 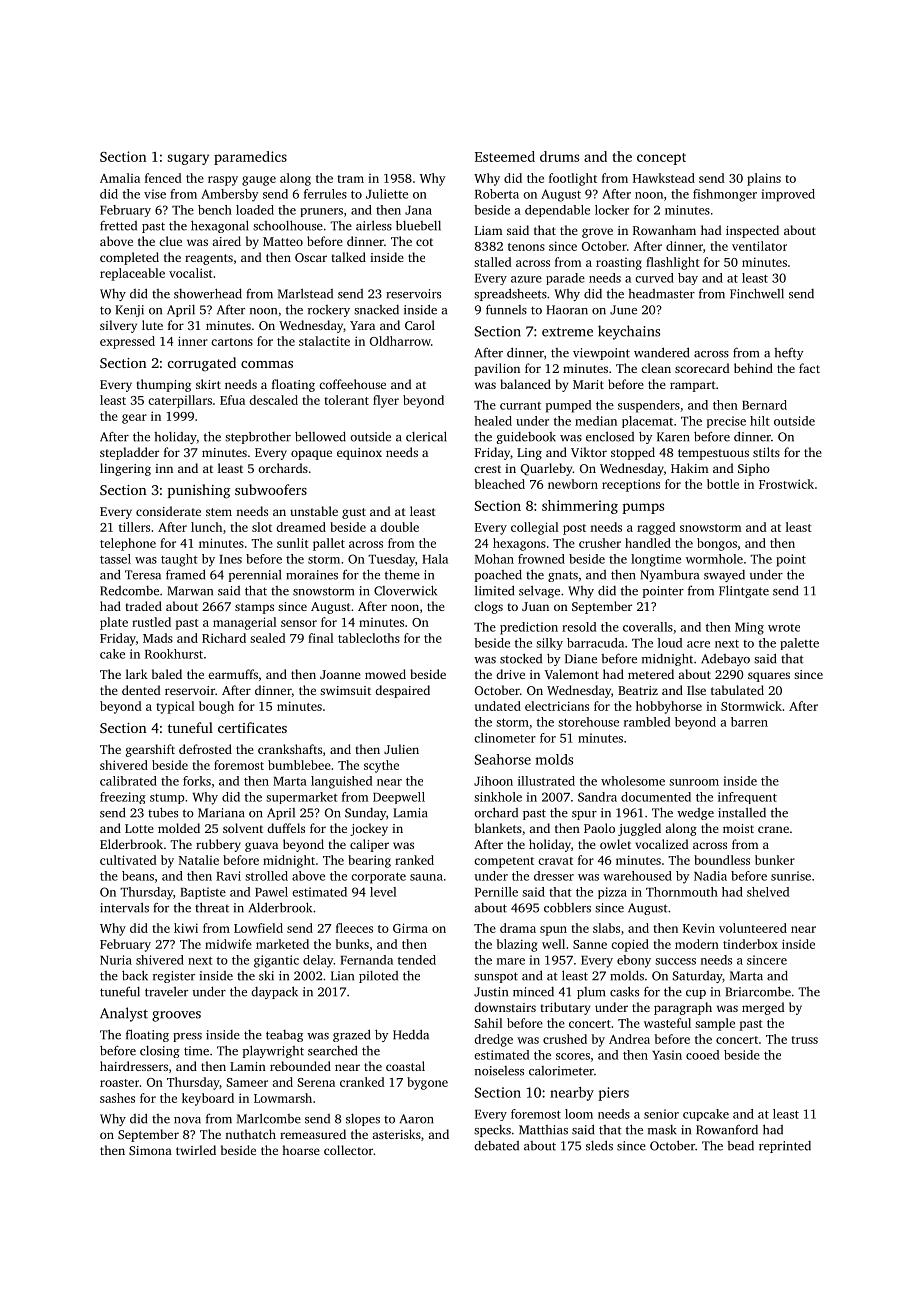 I want to click on truss, so click(x=804, y=1040).
